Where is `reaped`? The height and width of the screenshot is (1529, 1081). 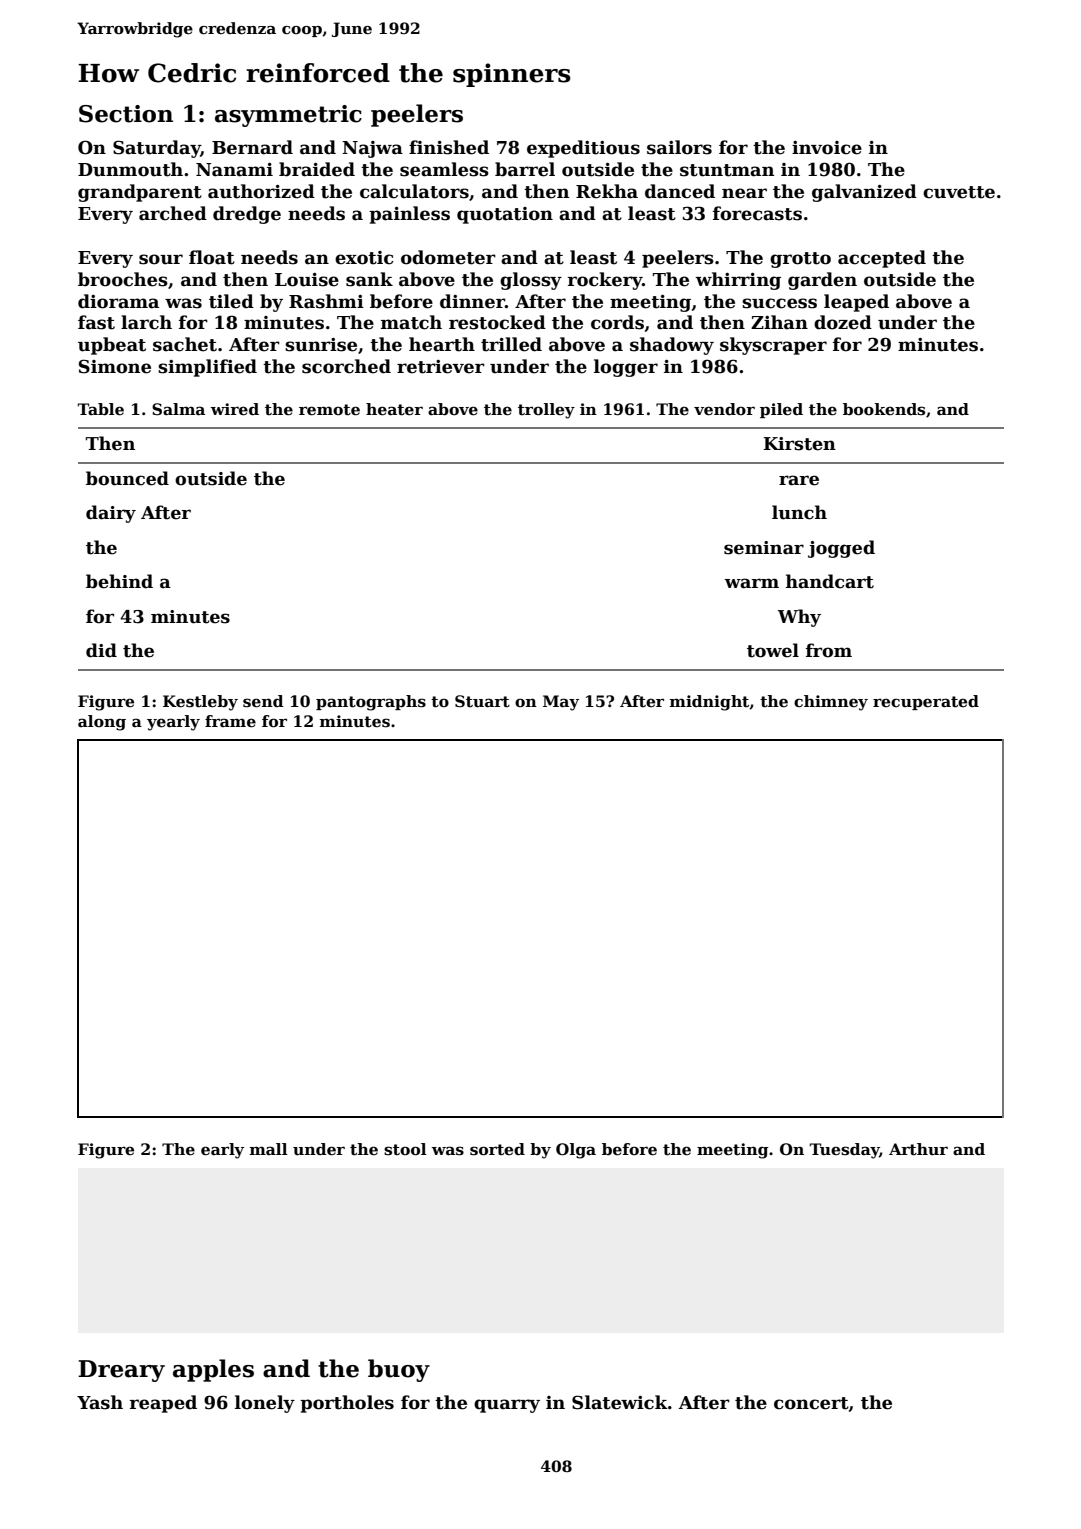
reaped is located at coordinates (163, 1404).
